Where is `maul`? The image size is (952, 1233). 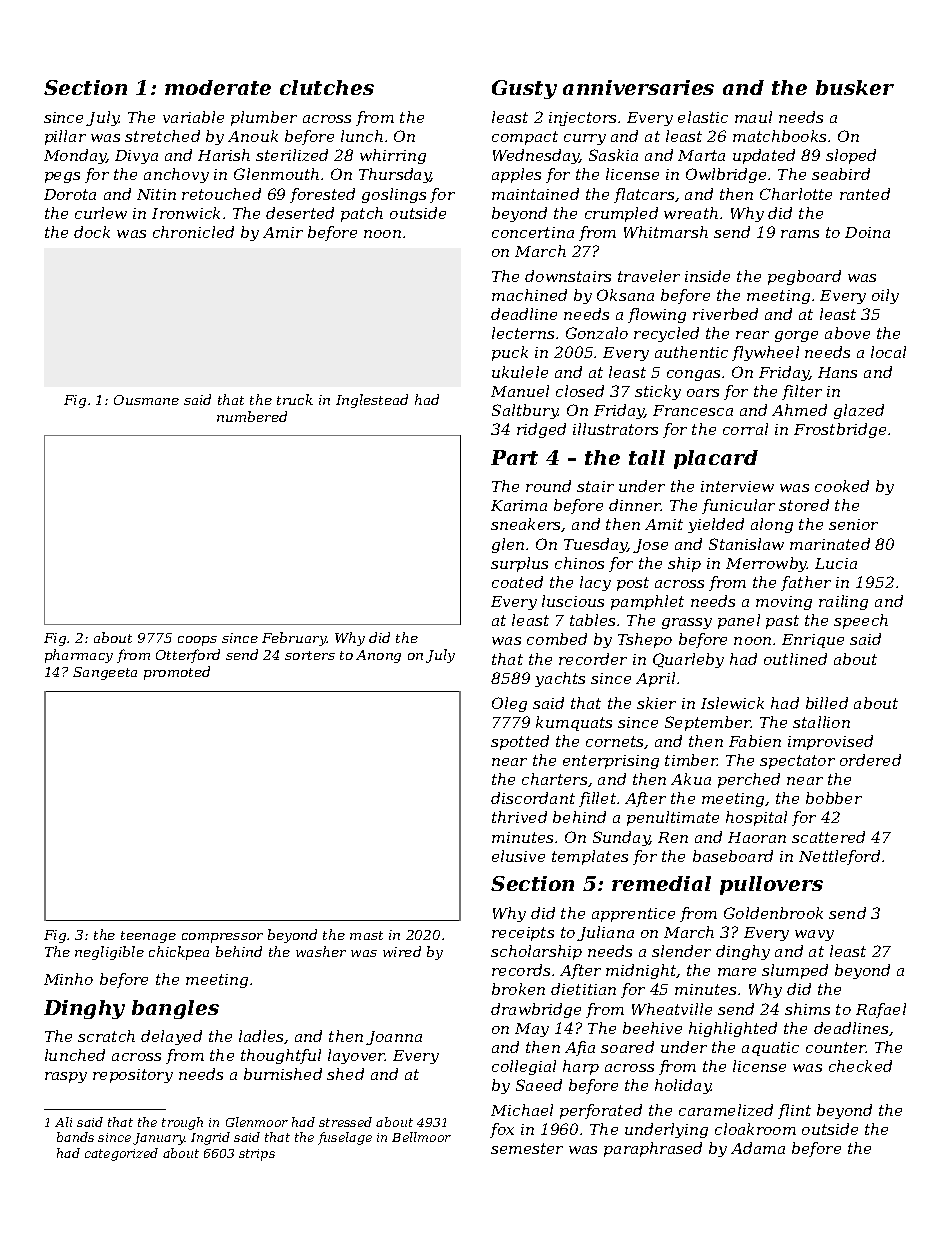 maul is located at coordinates (753, 117).
